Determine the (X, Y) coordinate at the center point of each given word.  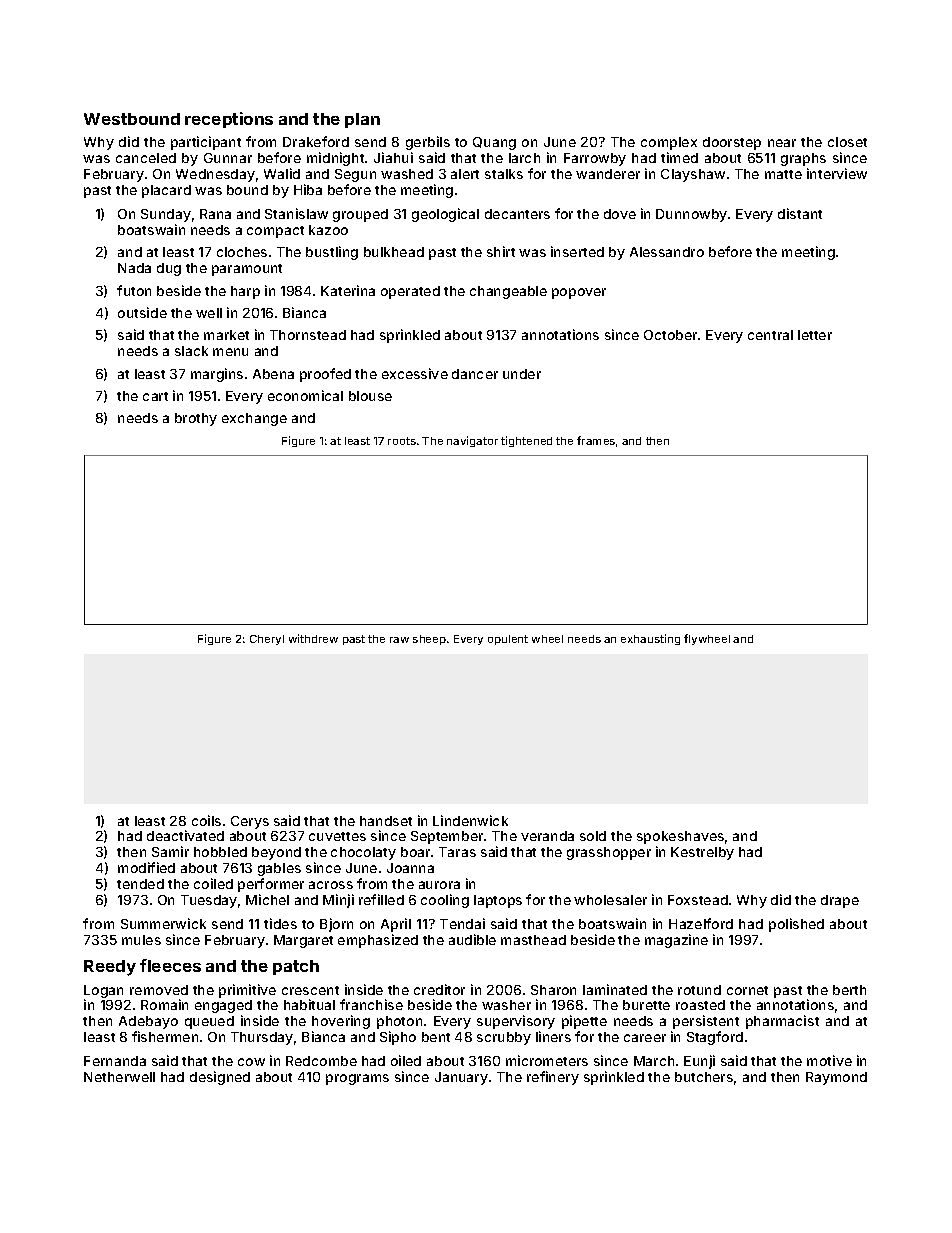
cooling (445, 901)
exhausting (650, 639)
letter (815, 335)
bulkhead (394, 252)
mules (141, 940)
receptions (229, 120)
